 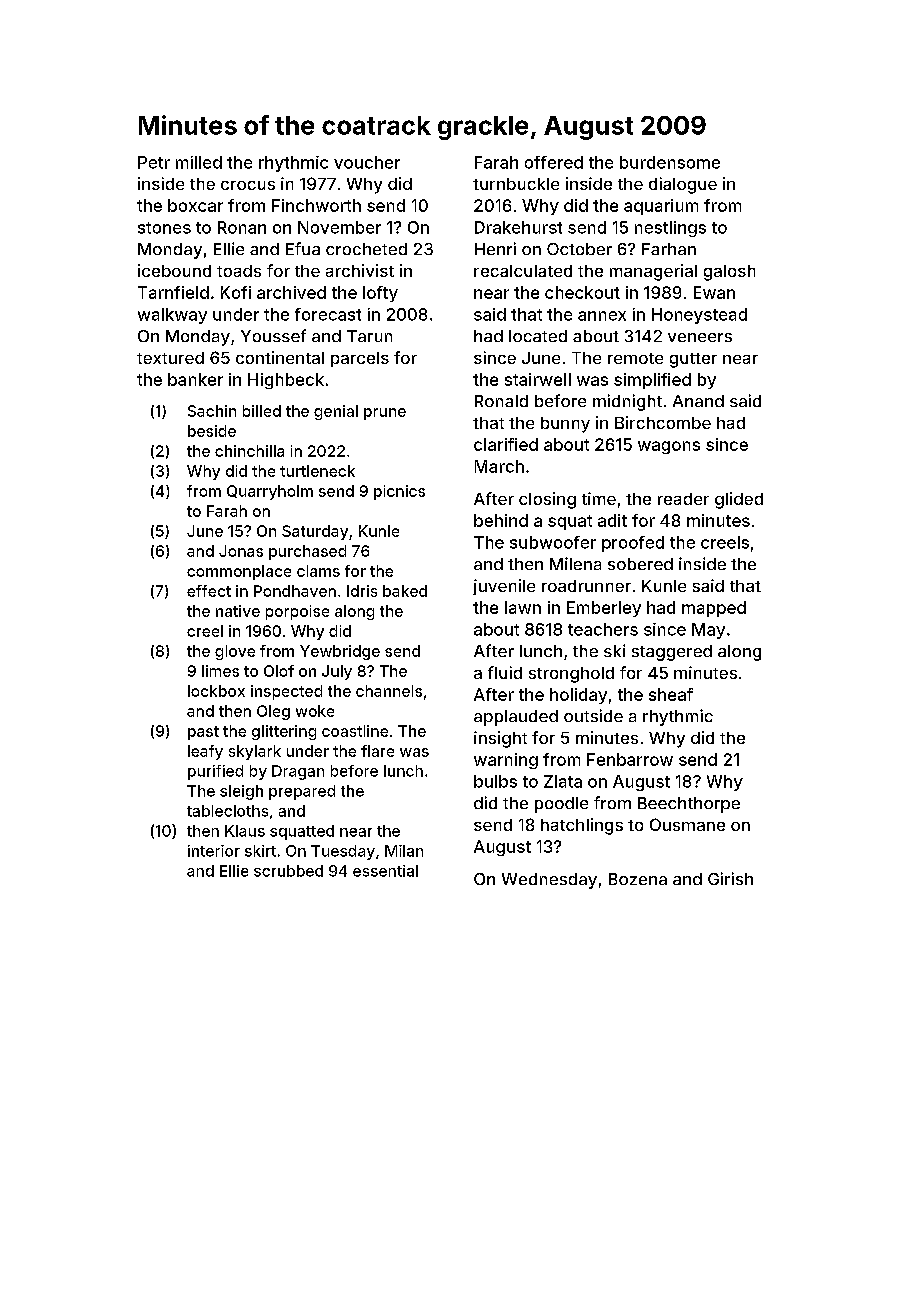 What do you see at coordinates (288, 871) in the screenshot?
I see `scrubbed` at bounding box center [288, 871].
